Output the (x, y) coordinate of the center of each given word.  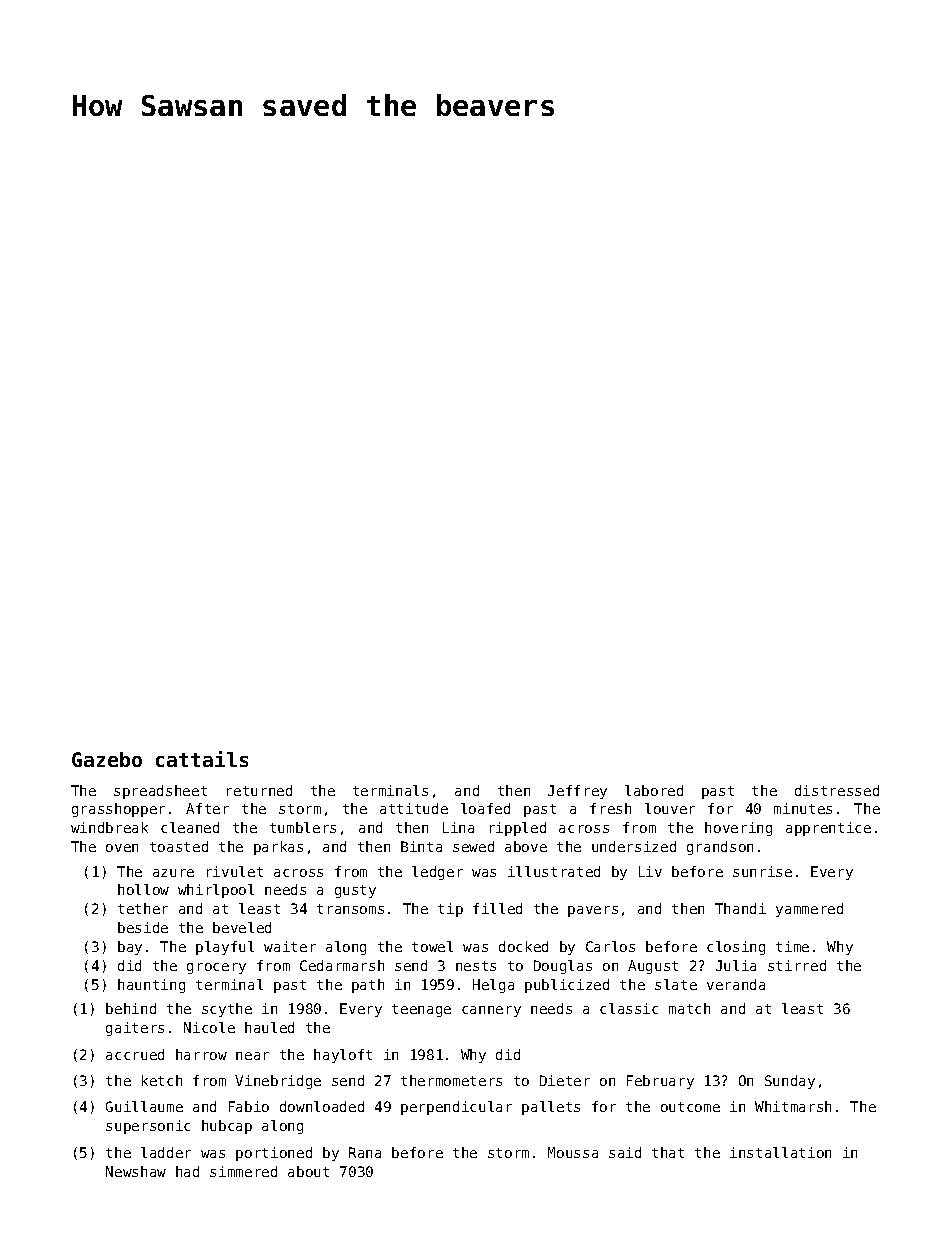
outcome (690, 1107)
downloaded (322, 1106)
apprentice (828, 829)
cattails (202, 759)
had (187, 1171)
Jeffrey (577, 792)
